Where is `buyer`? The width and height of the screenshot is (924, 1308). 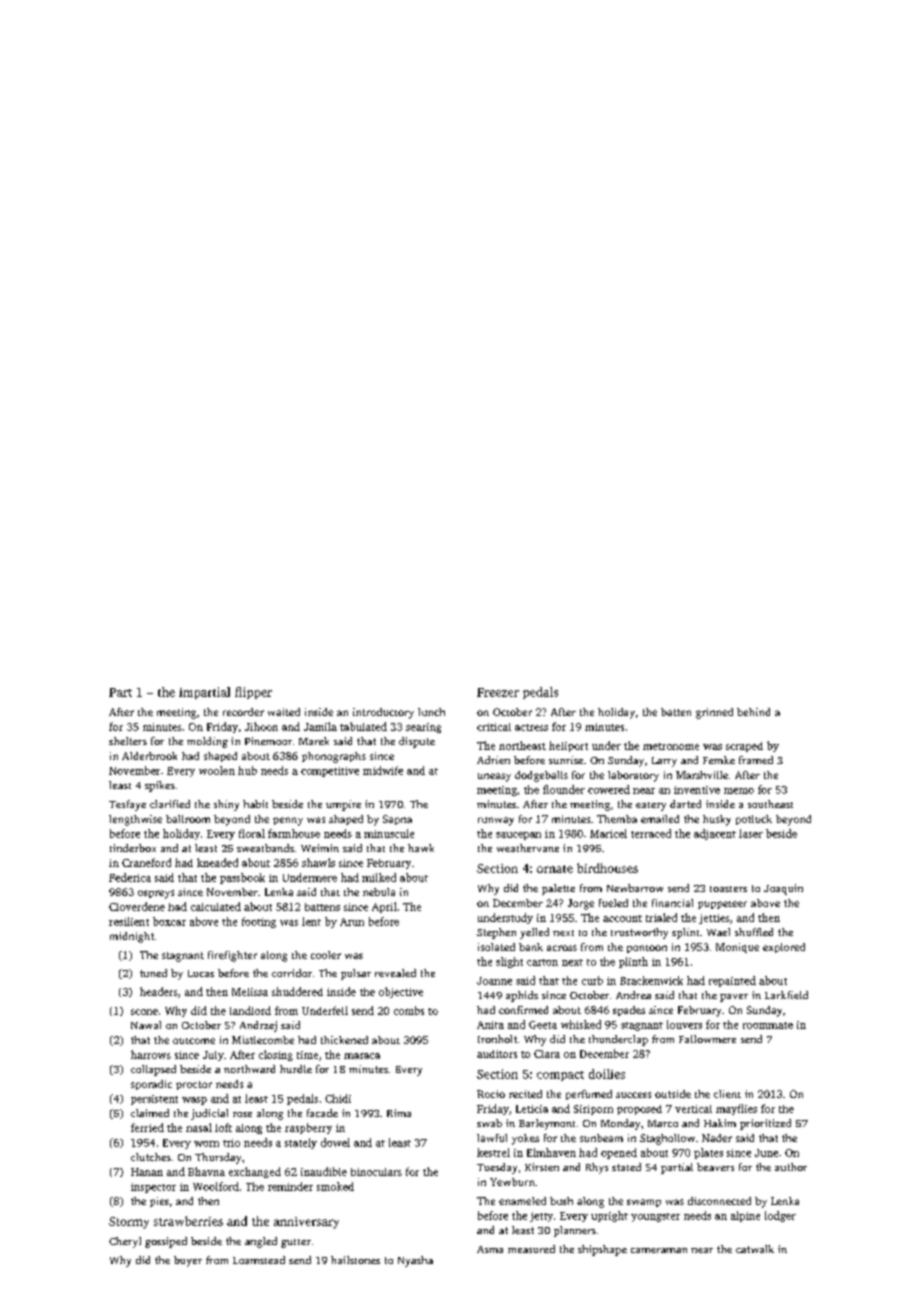
buyer is located at coordinates (188, 1261).
